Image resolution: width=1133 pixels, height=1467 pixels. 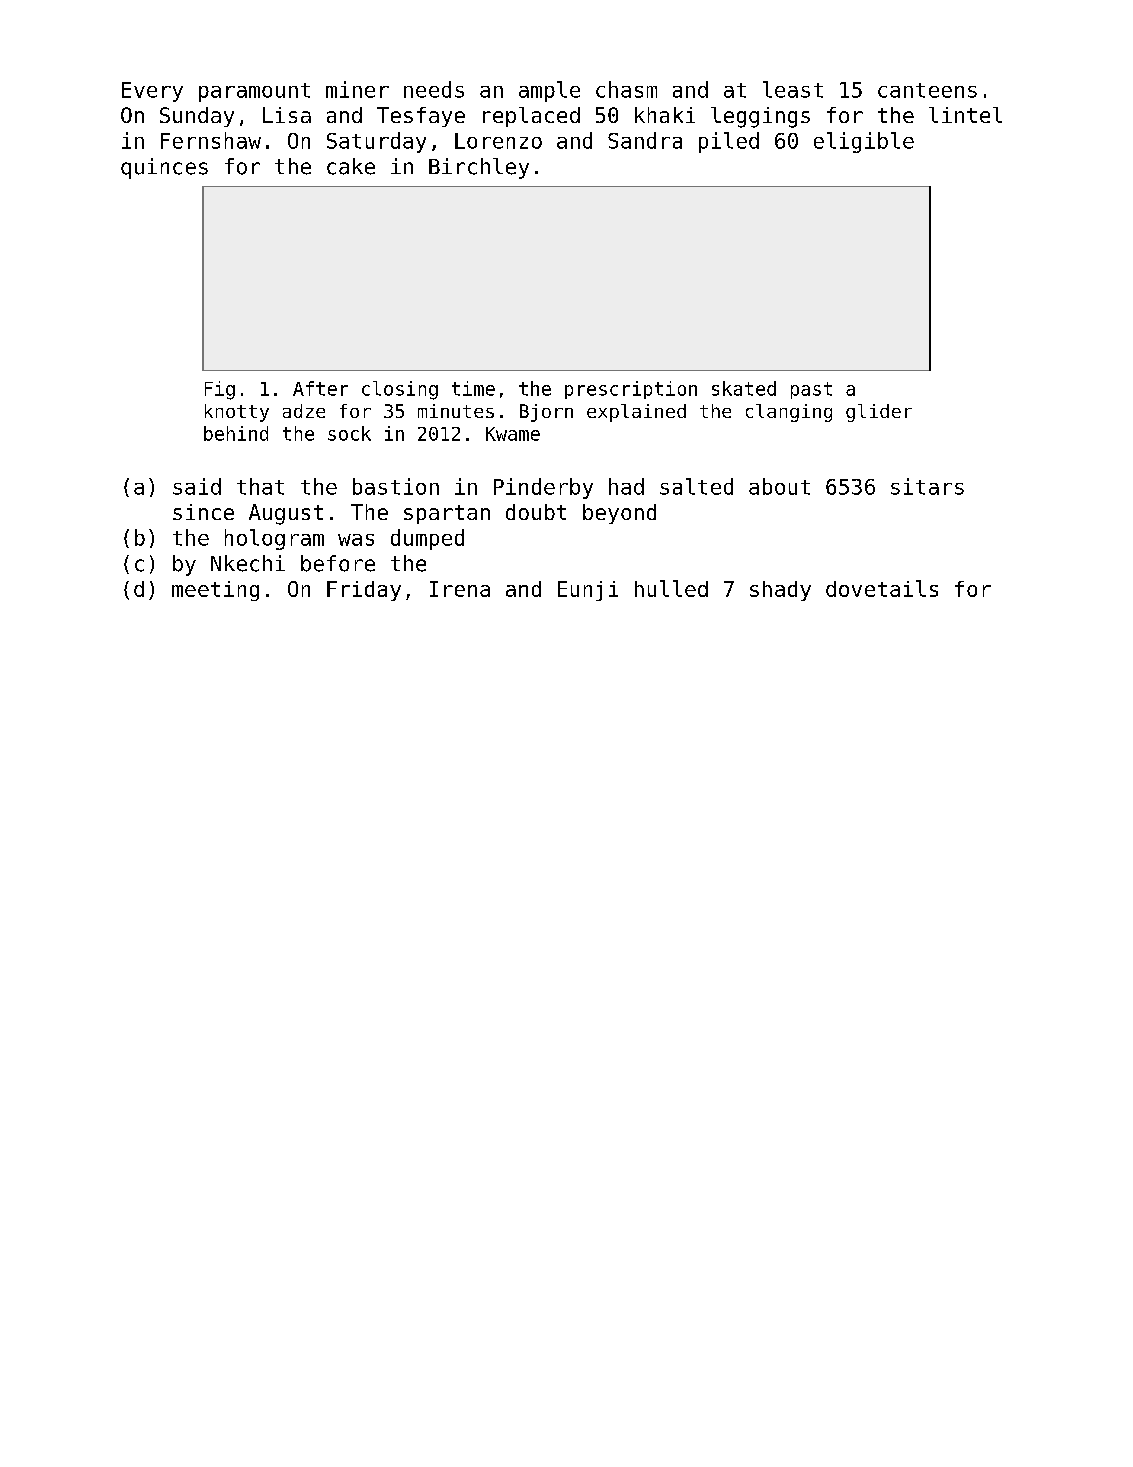 I want to click on skated, so click(x=744, y=388).
